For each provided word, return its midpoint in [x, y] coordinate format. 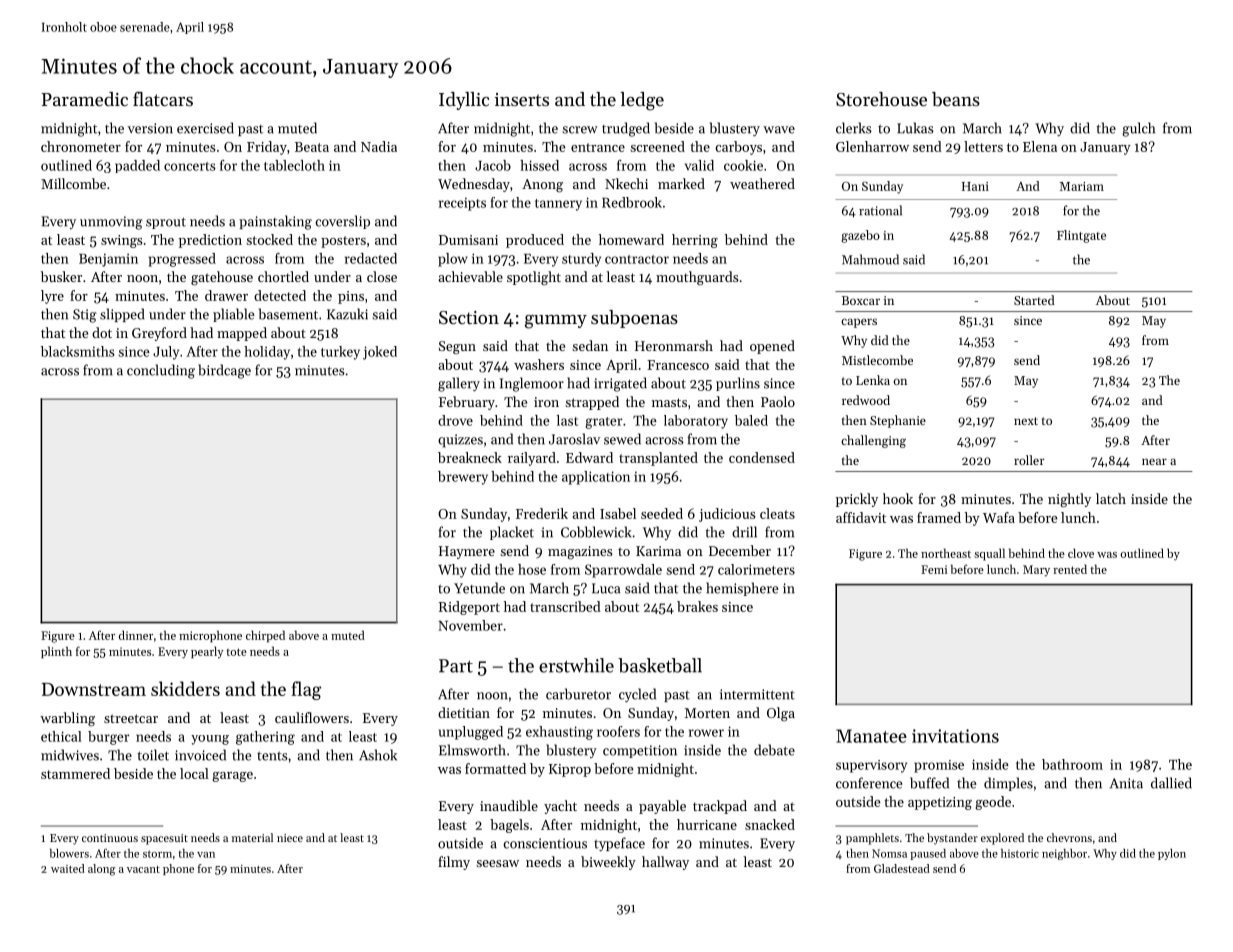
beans [956, 99]
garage [232, 777]
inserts [522, 99]
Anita [1126, 783]
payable [662, 807]
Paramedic [85, 99]
